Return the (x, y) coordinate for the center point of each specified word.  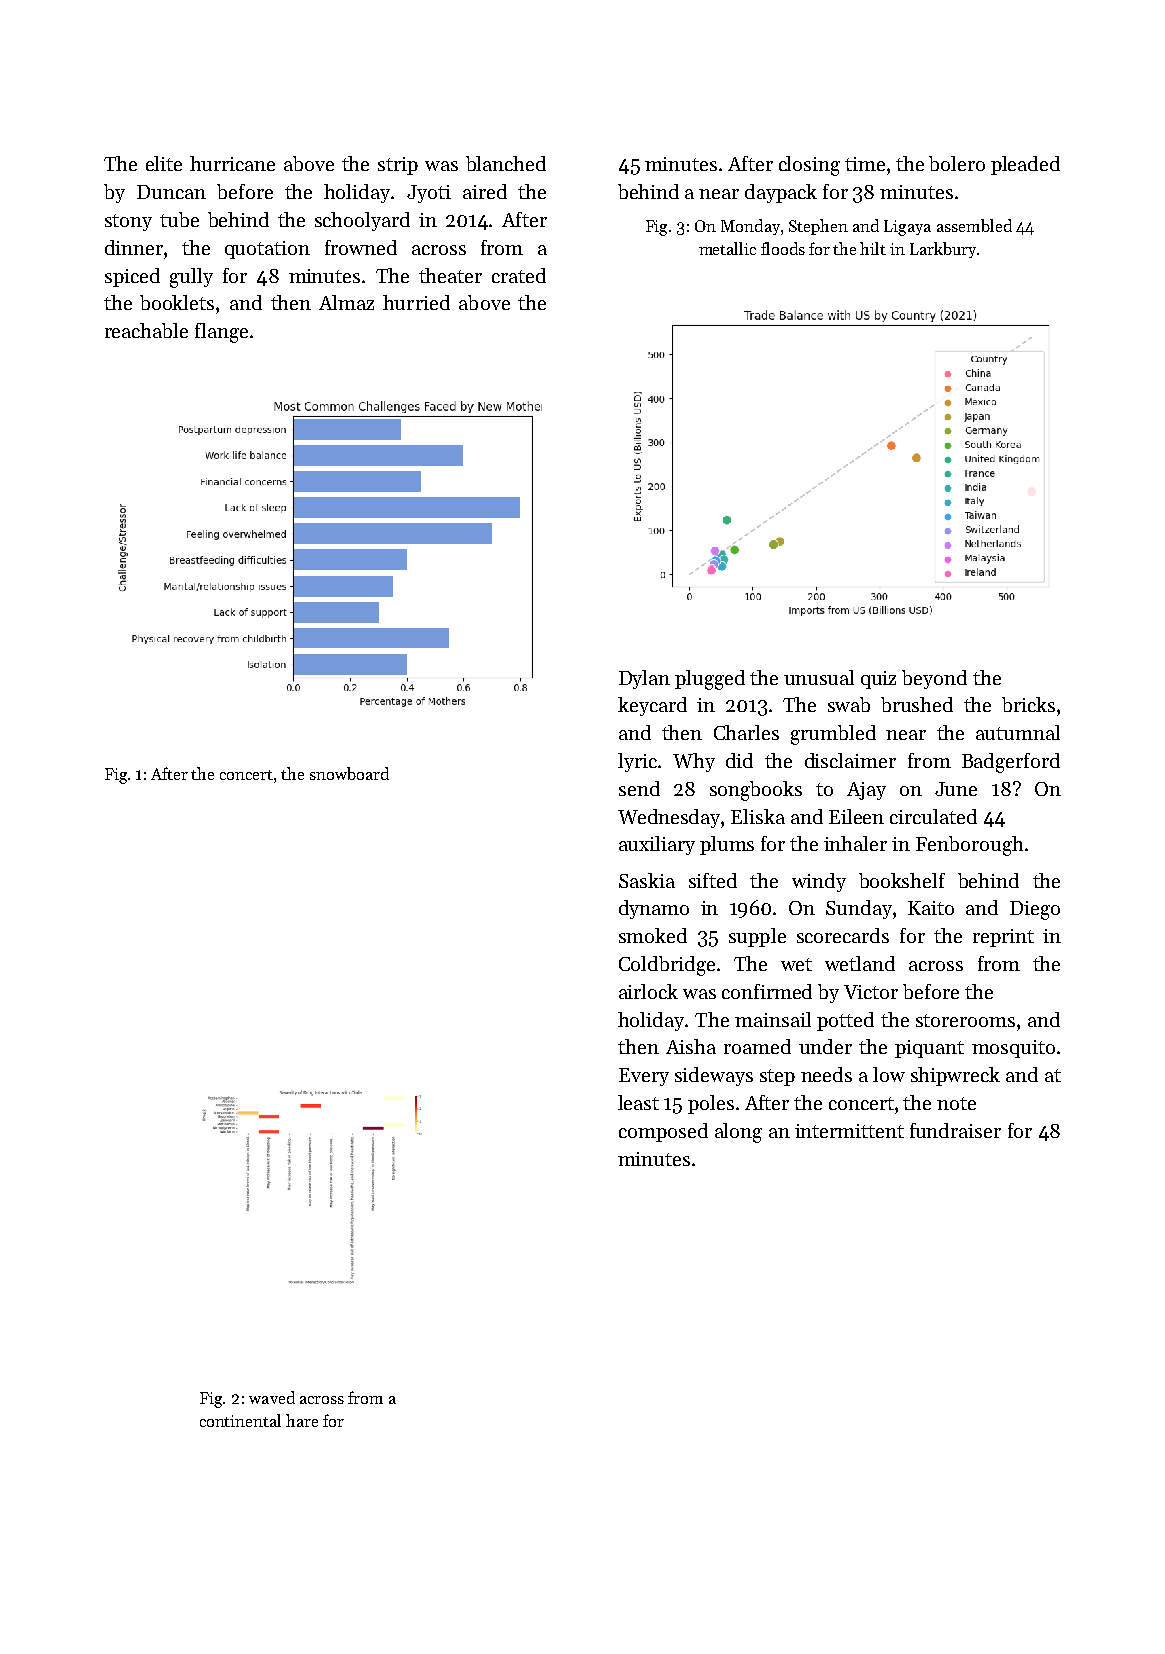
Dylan (644, 679)
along (738, 1133)
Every (644, 1077)
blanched (506, 163)
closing (809, 166)
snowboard (349, 773)
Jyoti (429, 194)
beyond (934, 679)
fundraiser (955, 1130)
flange (221, 333)
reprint (1003, 938)
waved (272, 1397)
